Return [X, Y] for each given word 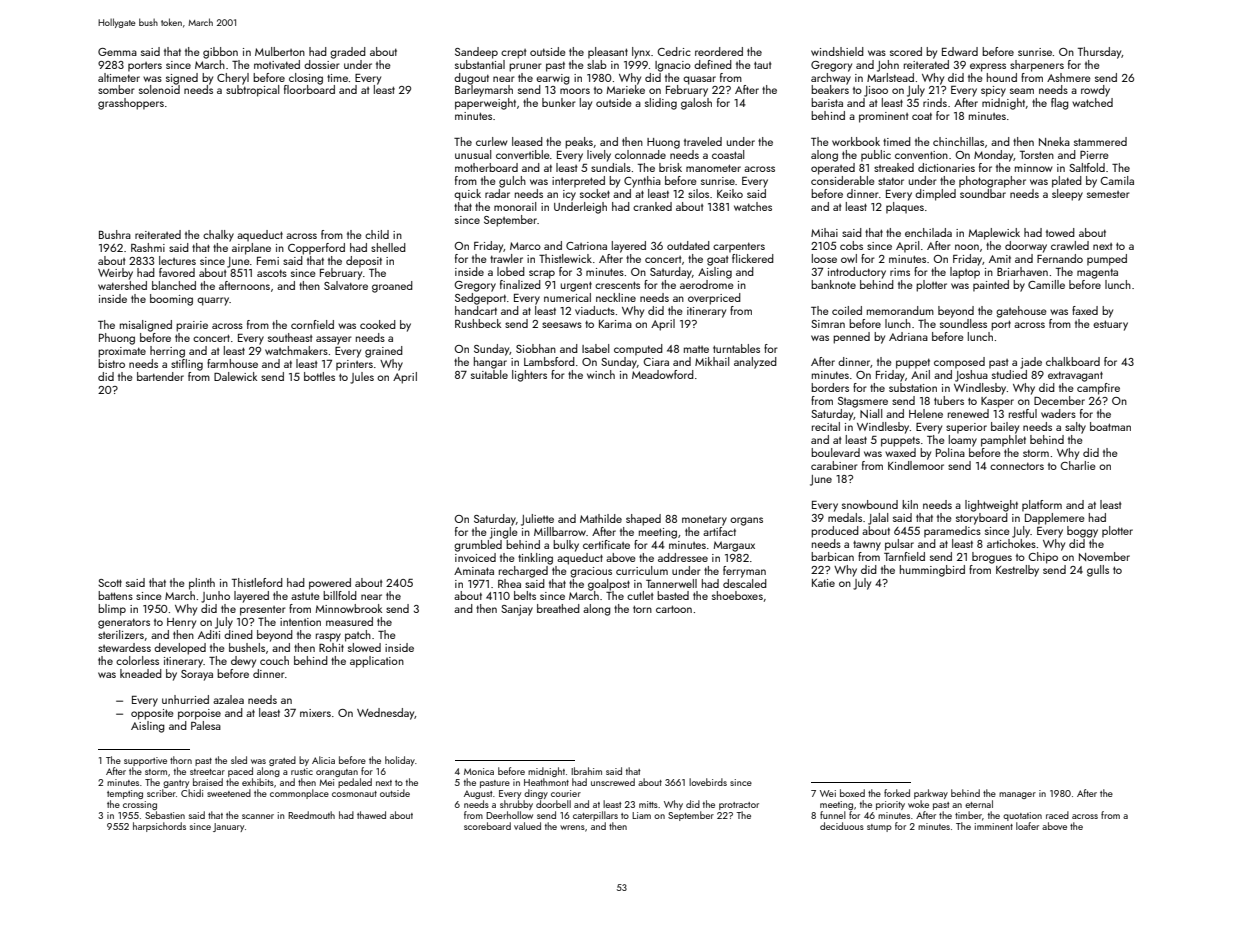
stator [891, 181]
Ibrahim [586, 771]
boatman [1110, 426]
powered [330, 584]
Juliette [537, 520]
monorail [515, 206]
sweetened [229, 793]
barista [827, 102]
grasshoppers [131, 104]
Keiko [730, 193]
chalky [218, 236]
